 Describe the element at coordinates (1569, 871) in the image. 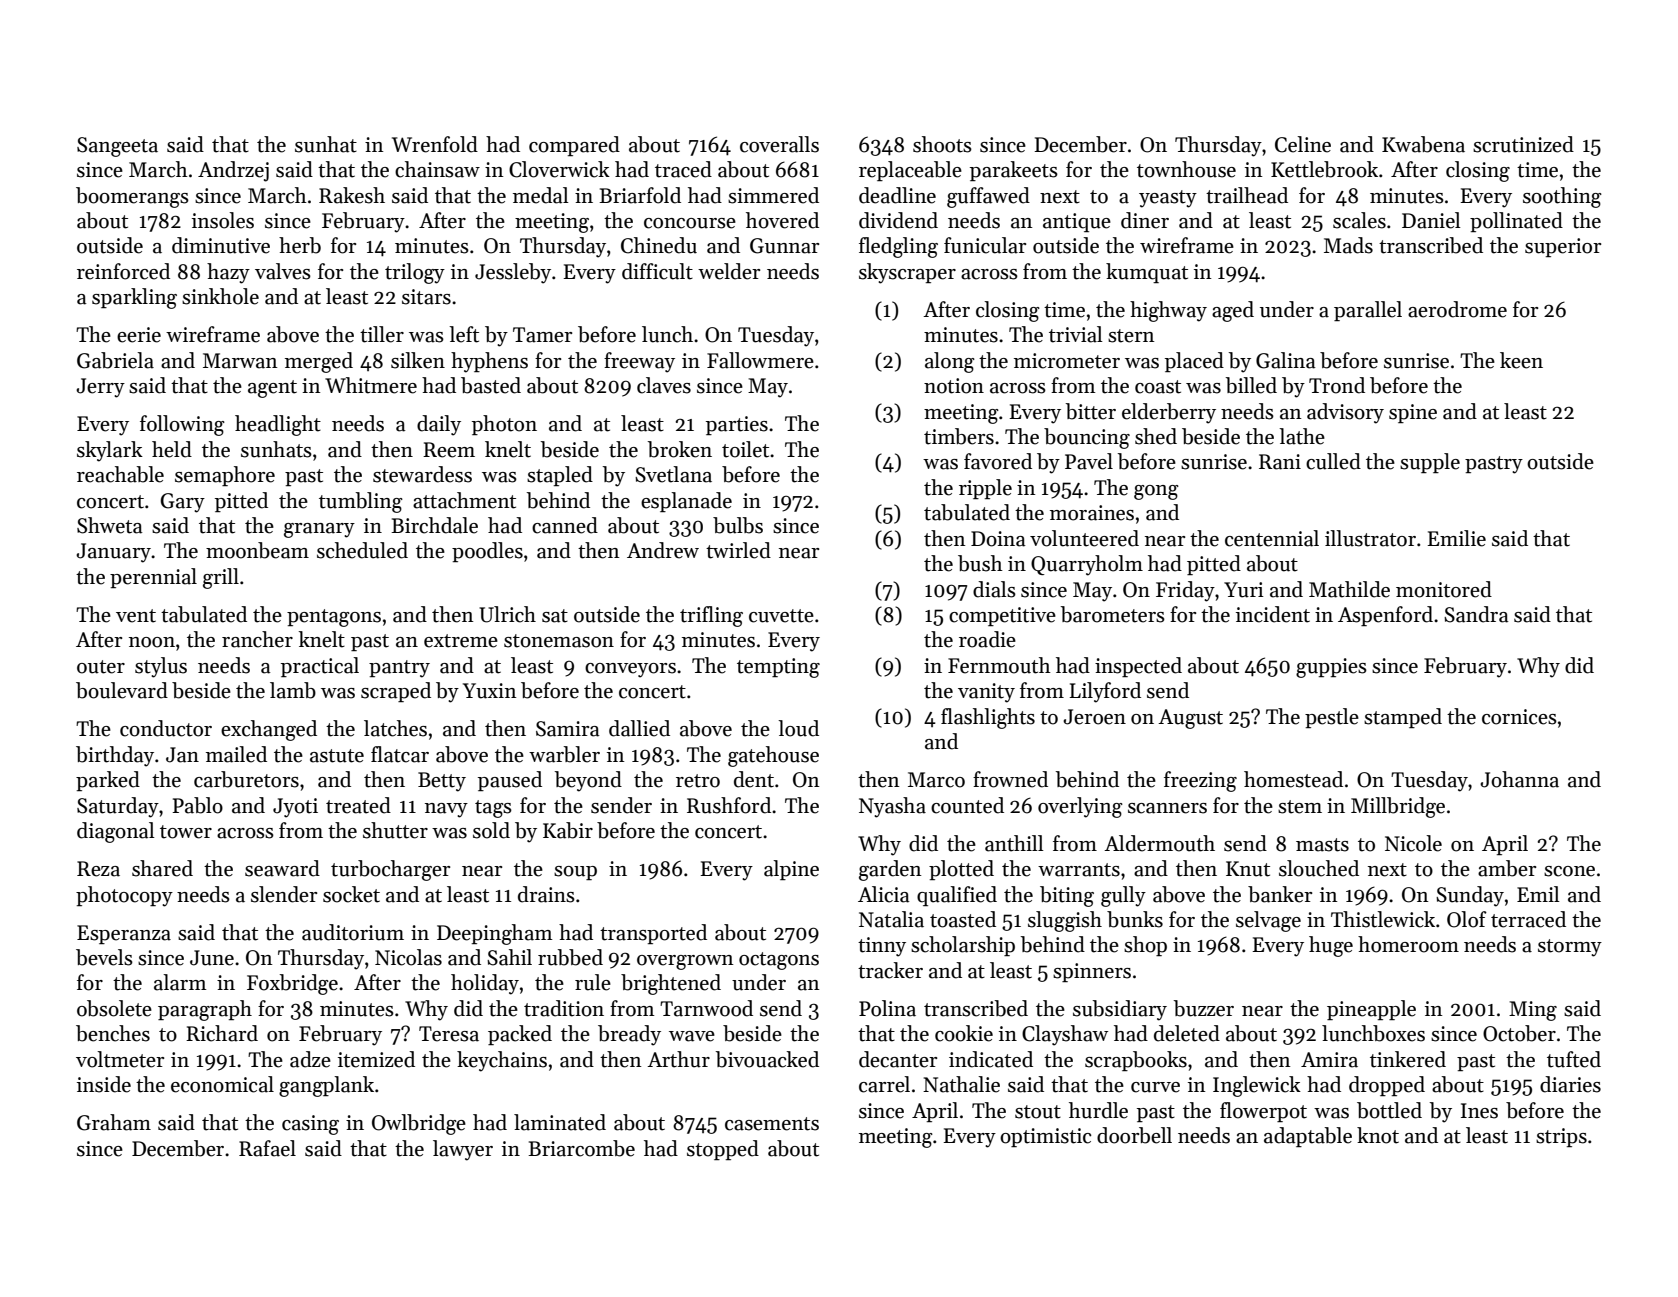

I see `scone` at that location.
